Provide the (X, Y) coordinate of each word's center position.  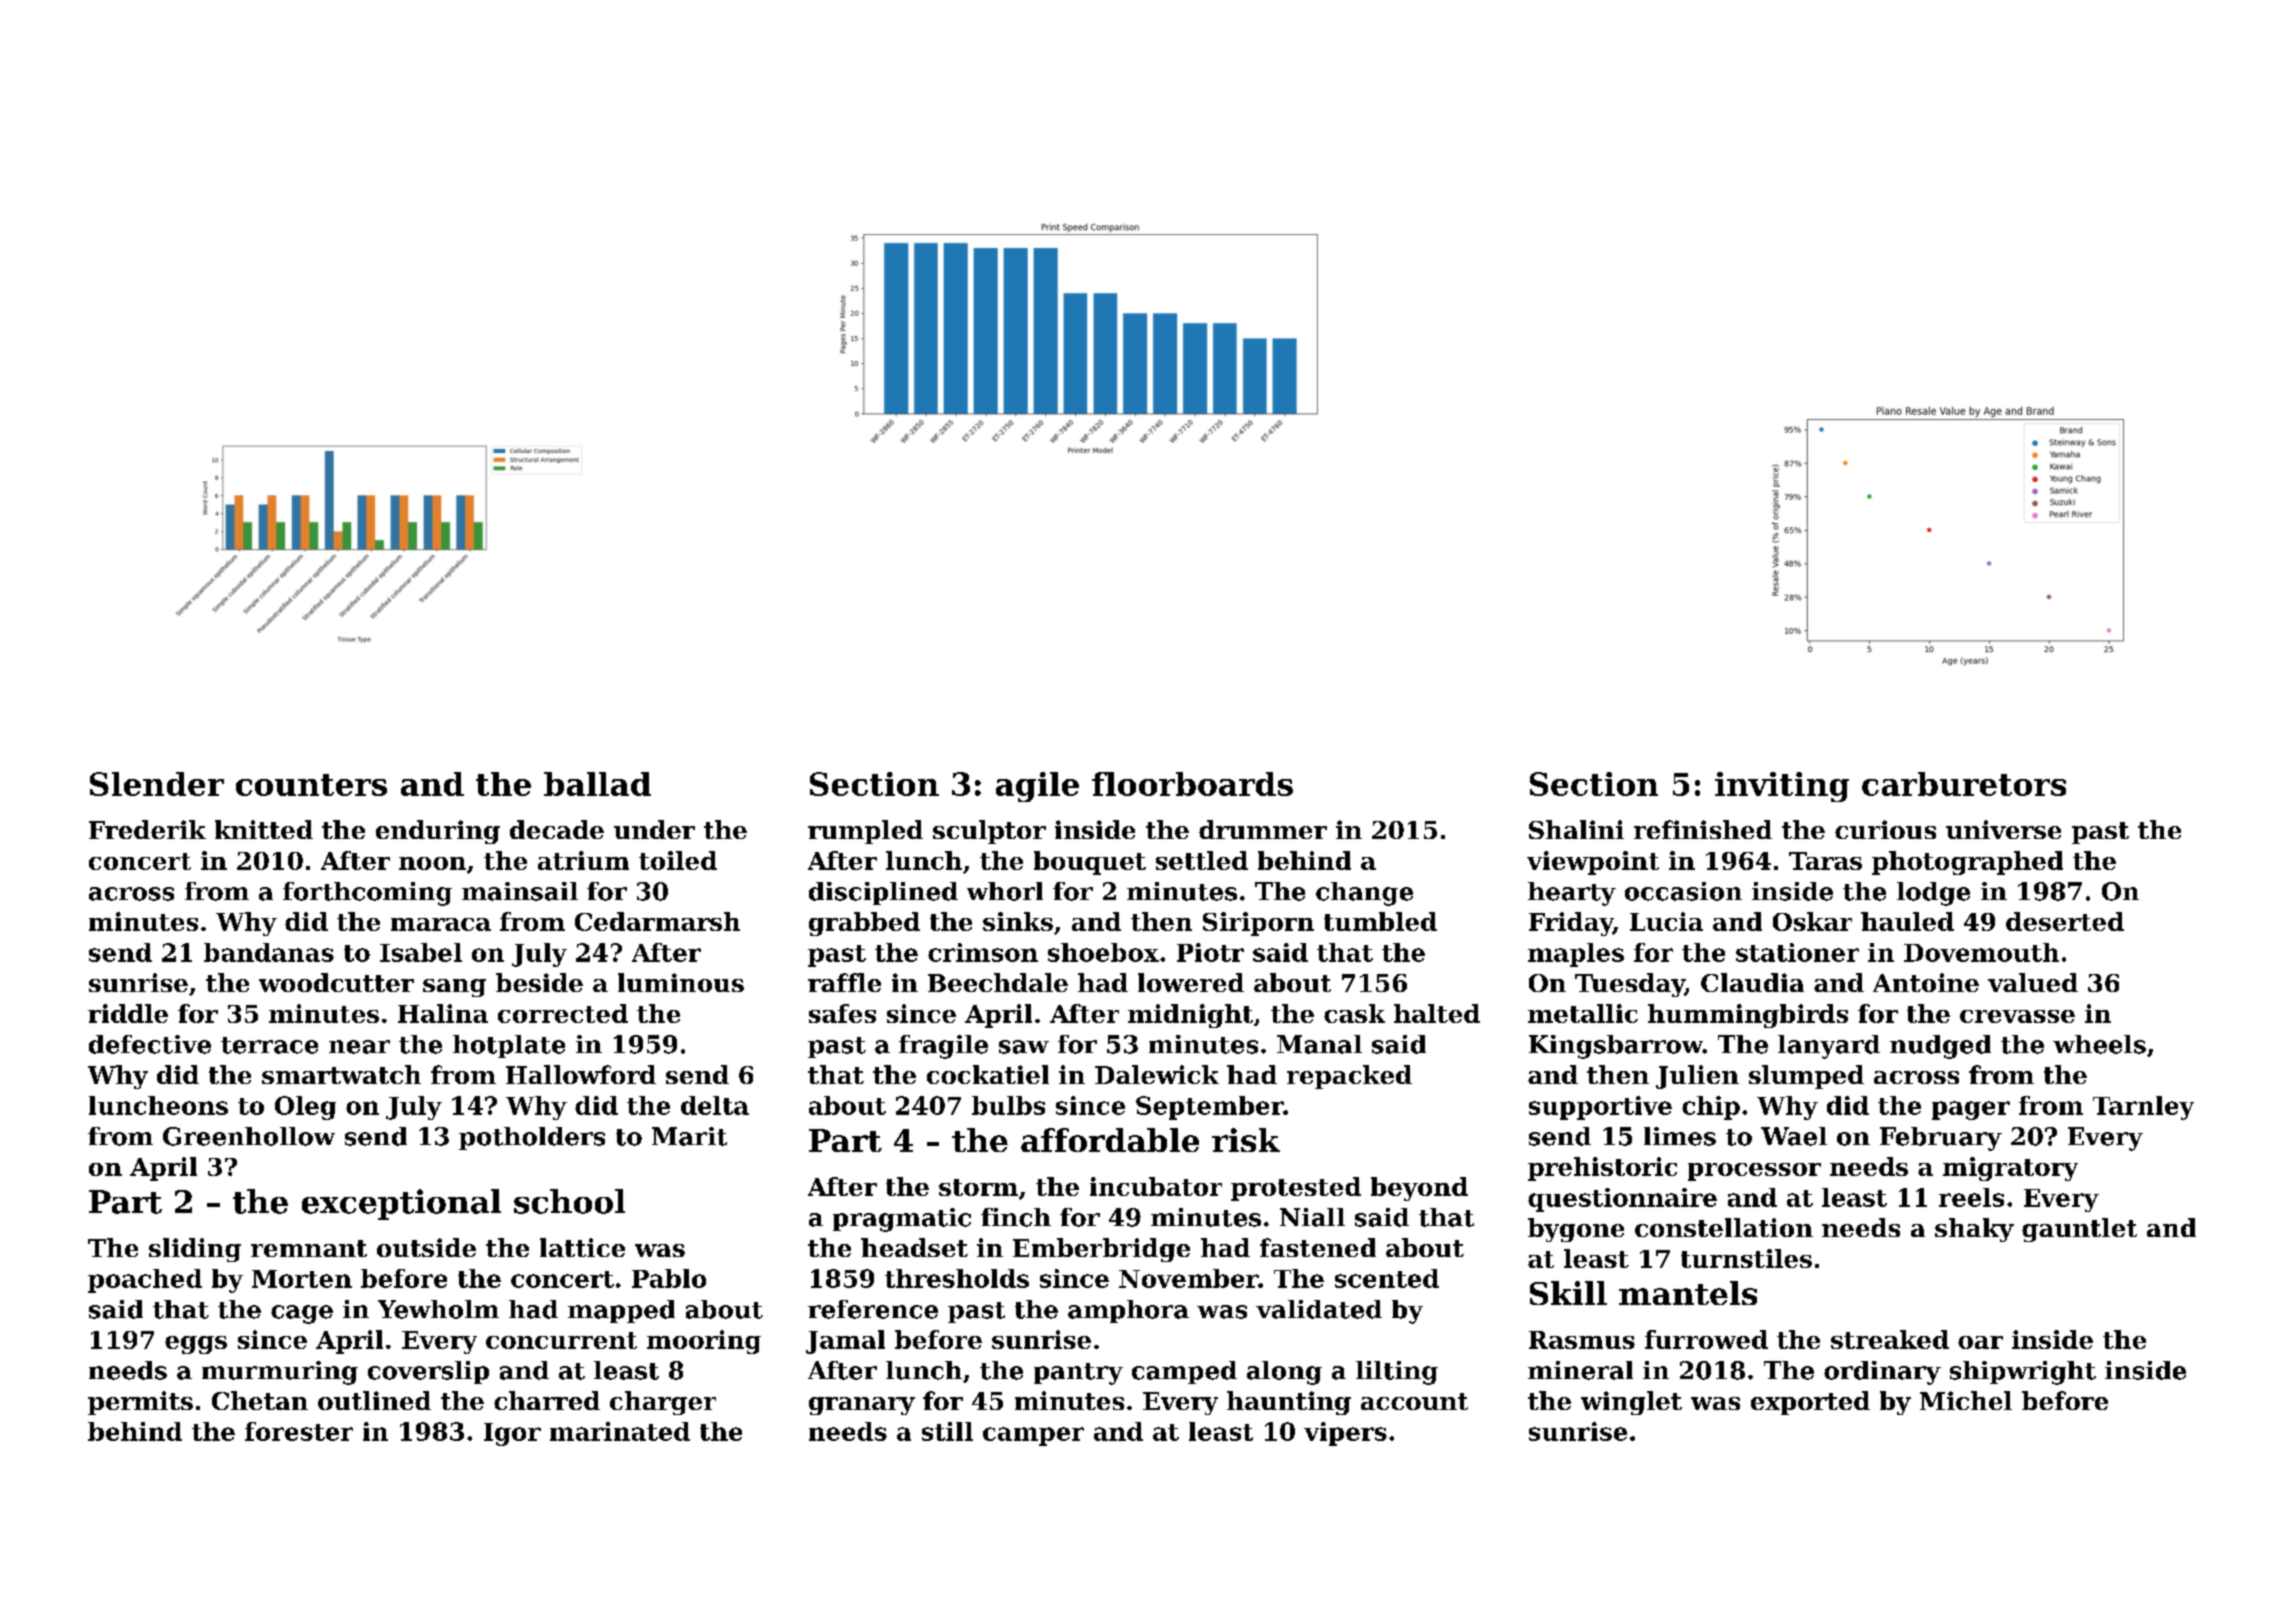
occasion (1683, 891)
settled (1202, 860)
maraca (441, 924)
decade (557, 829)
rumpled (865, 832)
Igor (512, 1434)
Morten (302, 1279)
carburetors (1964, 784)
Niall (1312, 1217)
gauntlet (2079, 1230)
